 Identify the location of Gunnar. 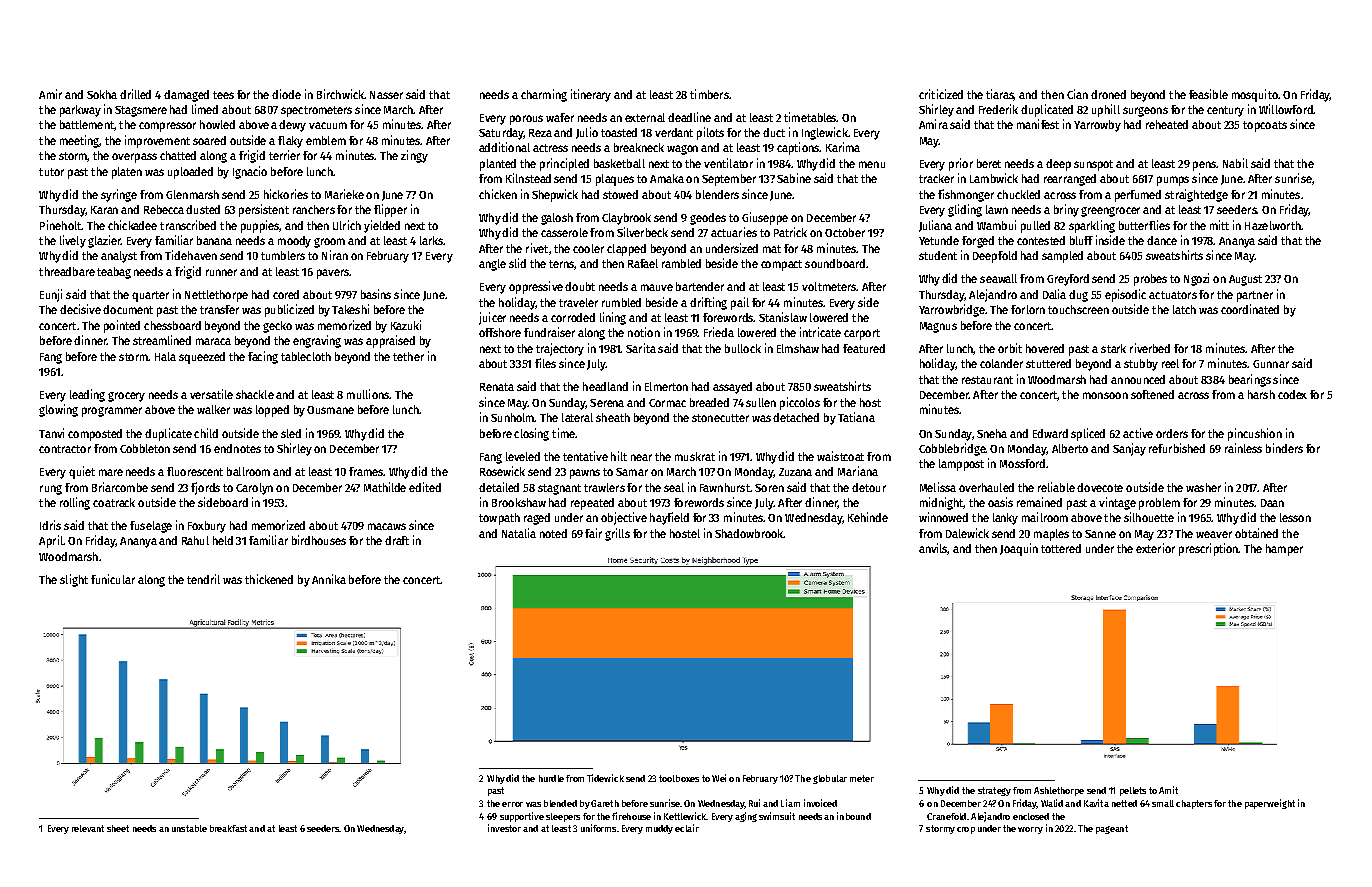
(1271, 364).
